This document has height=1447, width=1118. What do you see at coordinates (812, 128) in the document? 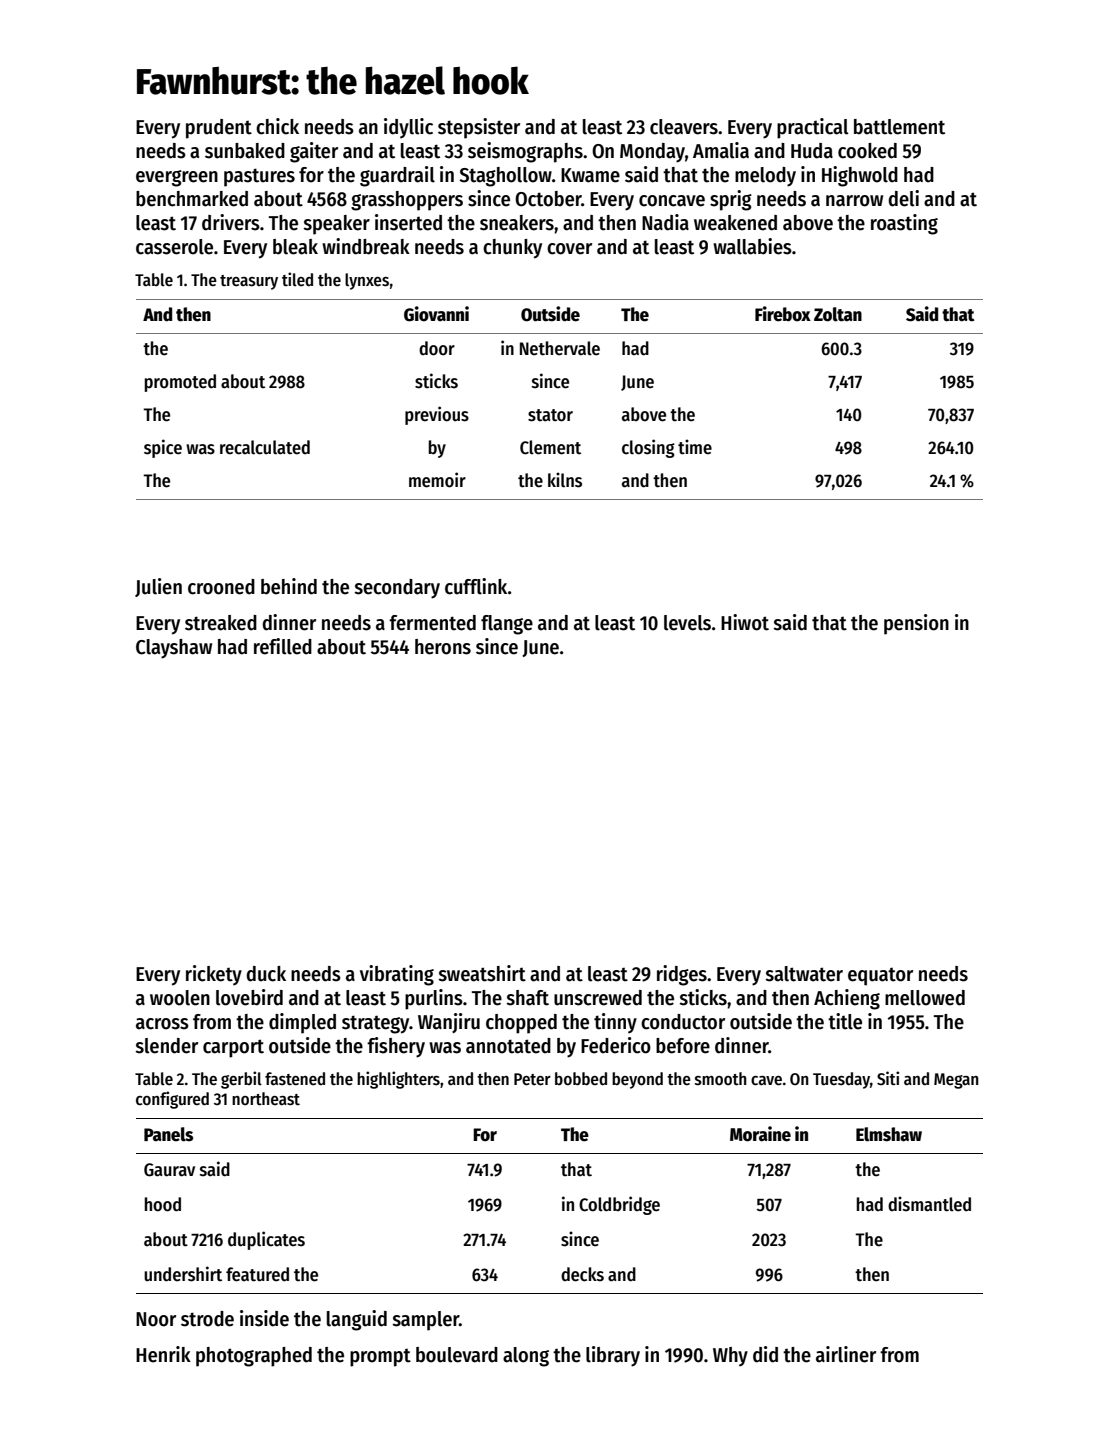
I see `practical` at bounding box center [812, 128].
